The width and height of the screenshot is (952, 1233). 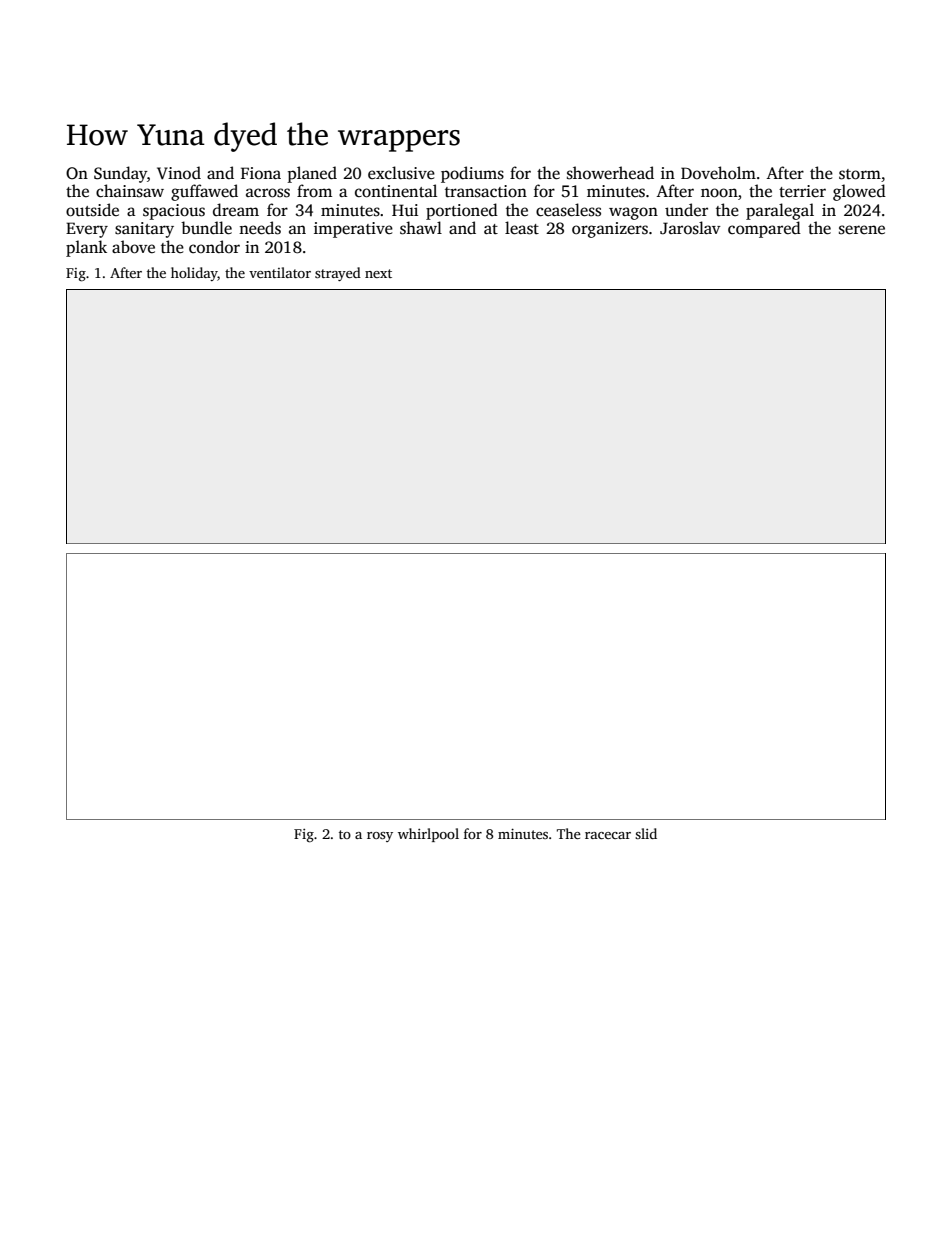 What do you see at coordinates (120, 174) in the screenshot?
I see `Sunday` at bounding box center [120, 174].
